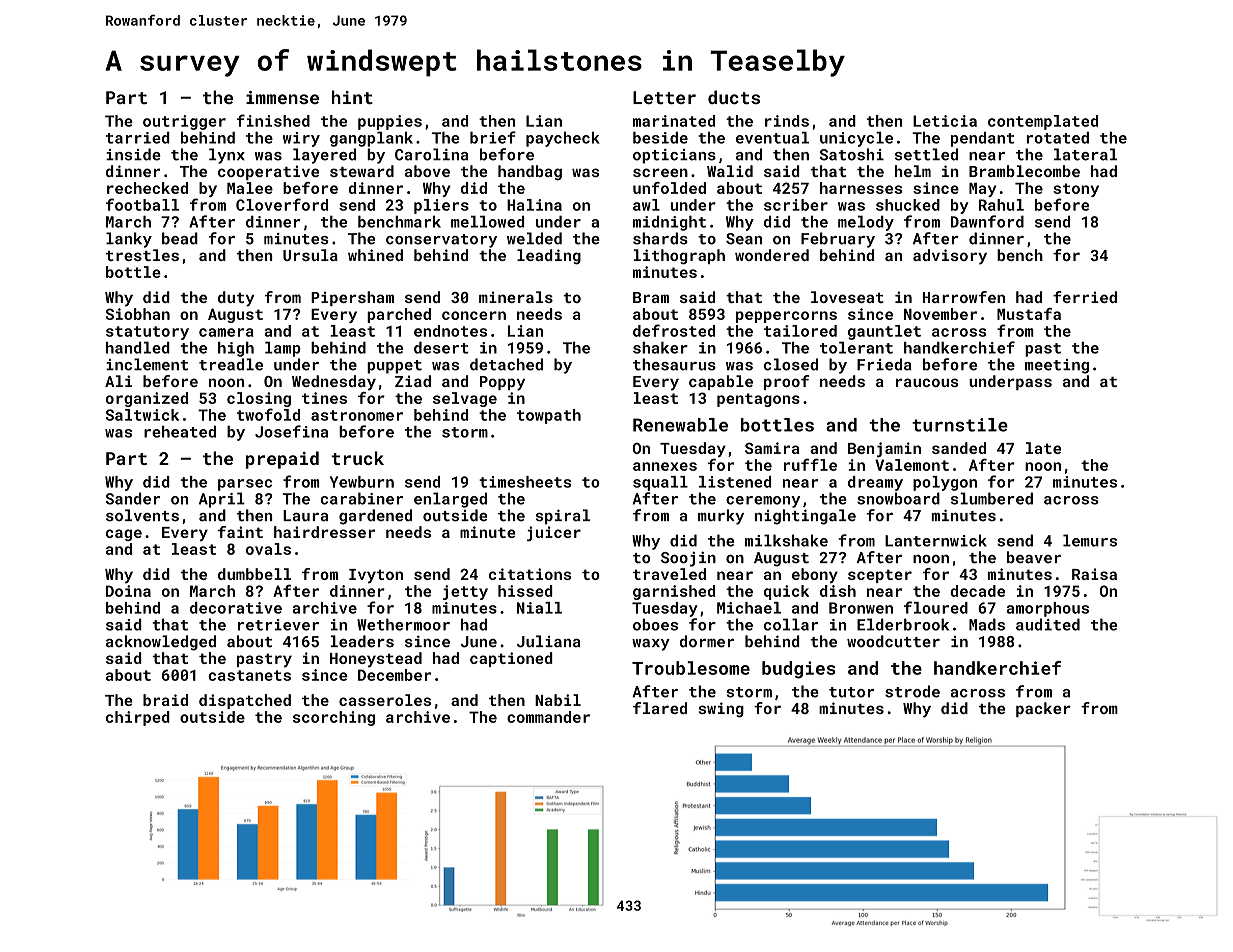  Describe the element at coordinates (133, 498) in the screenshot. I see `Sander` at that location.
